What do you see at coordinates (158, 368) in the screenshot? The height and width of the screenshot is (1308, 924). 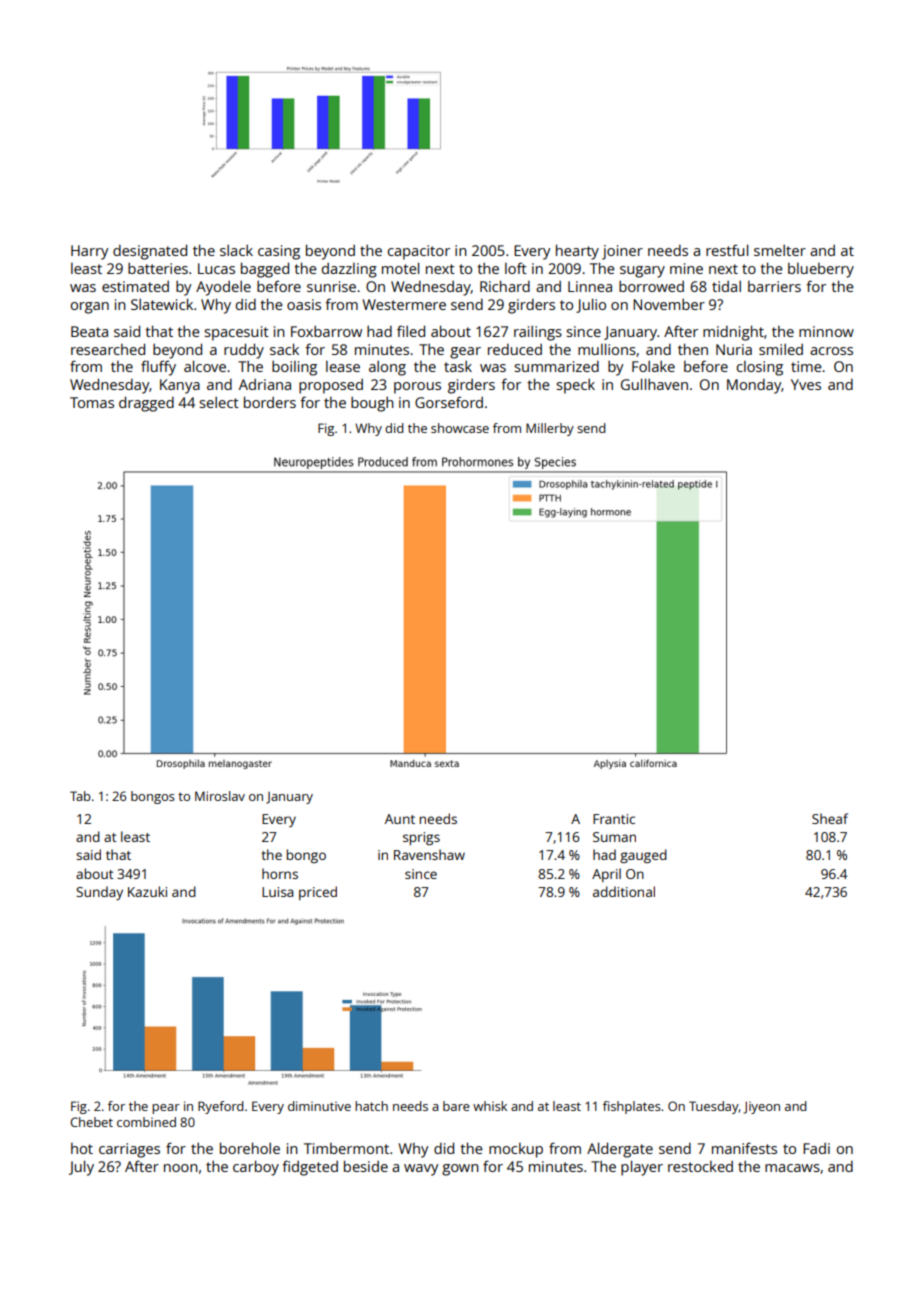 I see `fluffy` at bounding box center [158, 368].
